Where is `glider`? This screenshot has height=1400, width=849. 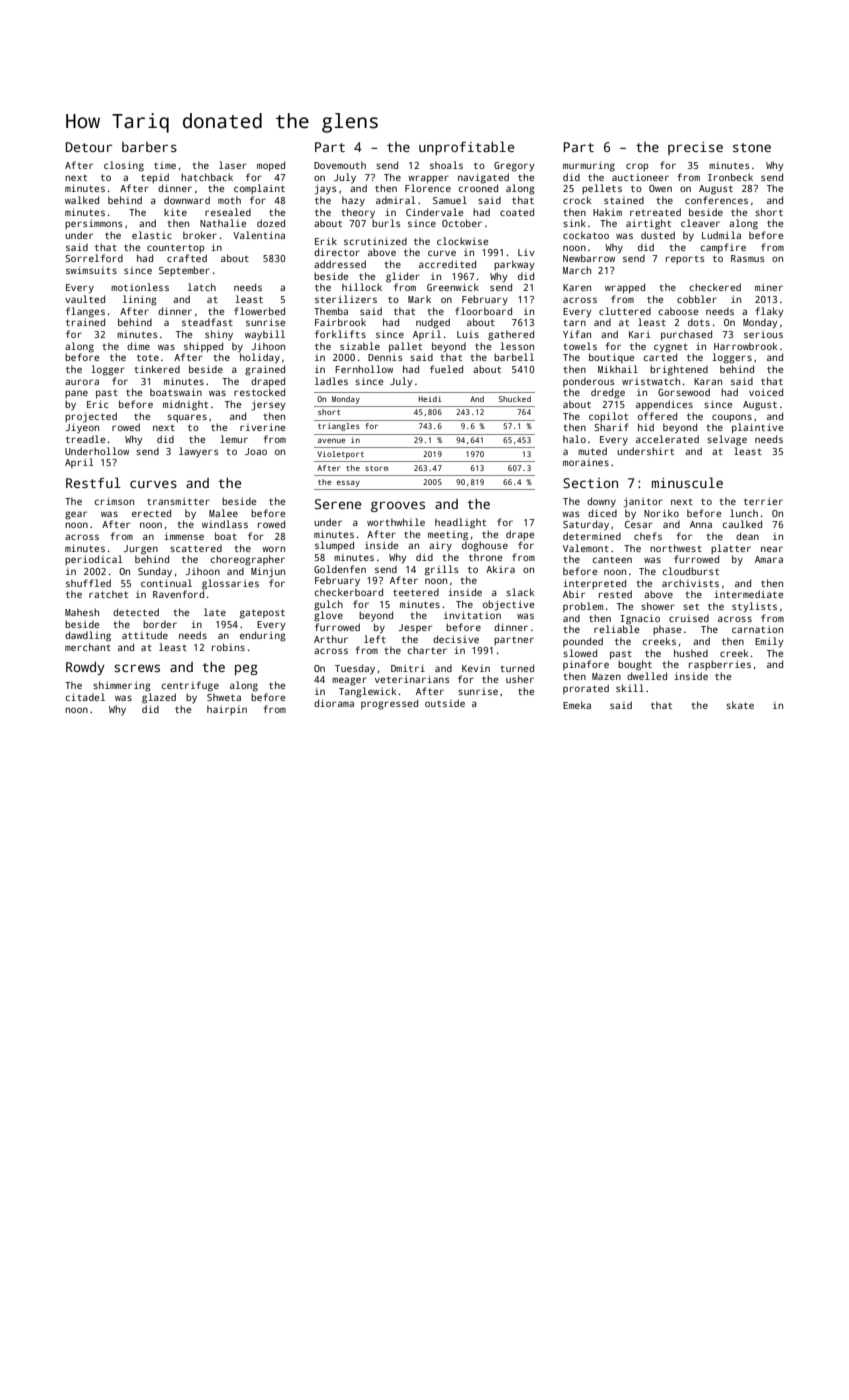 glider is located at coordinates (403, 277).
